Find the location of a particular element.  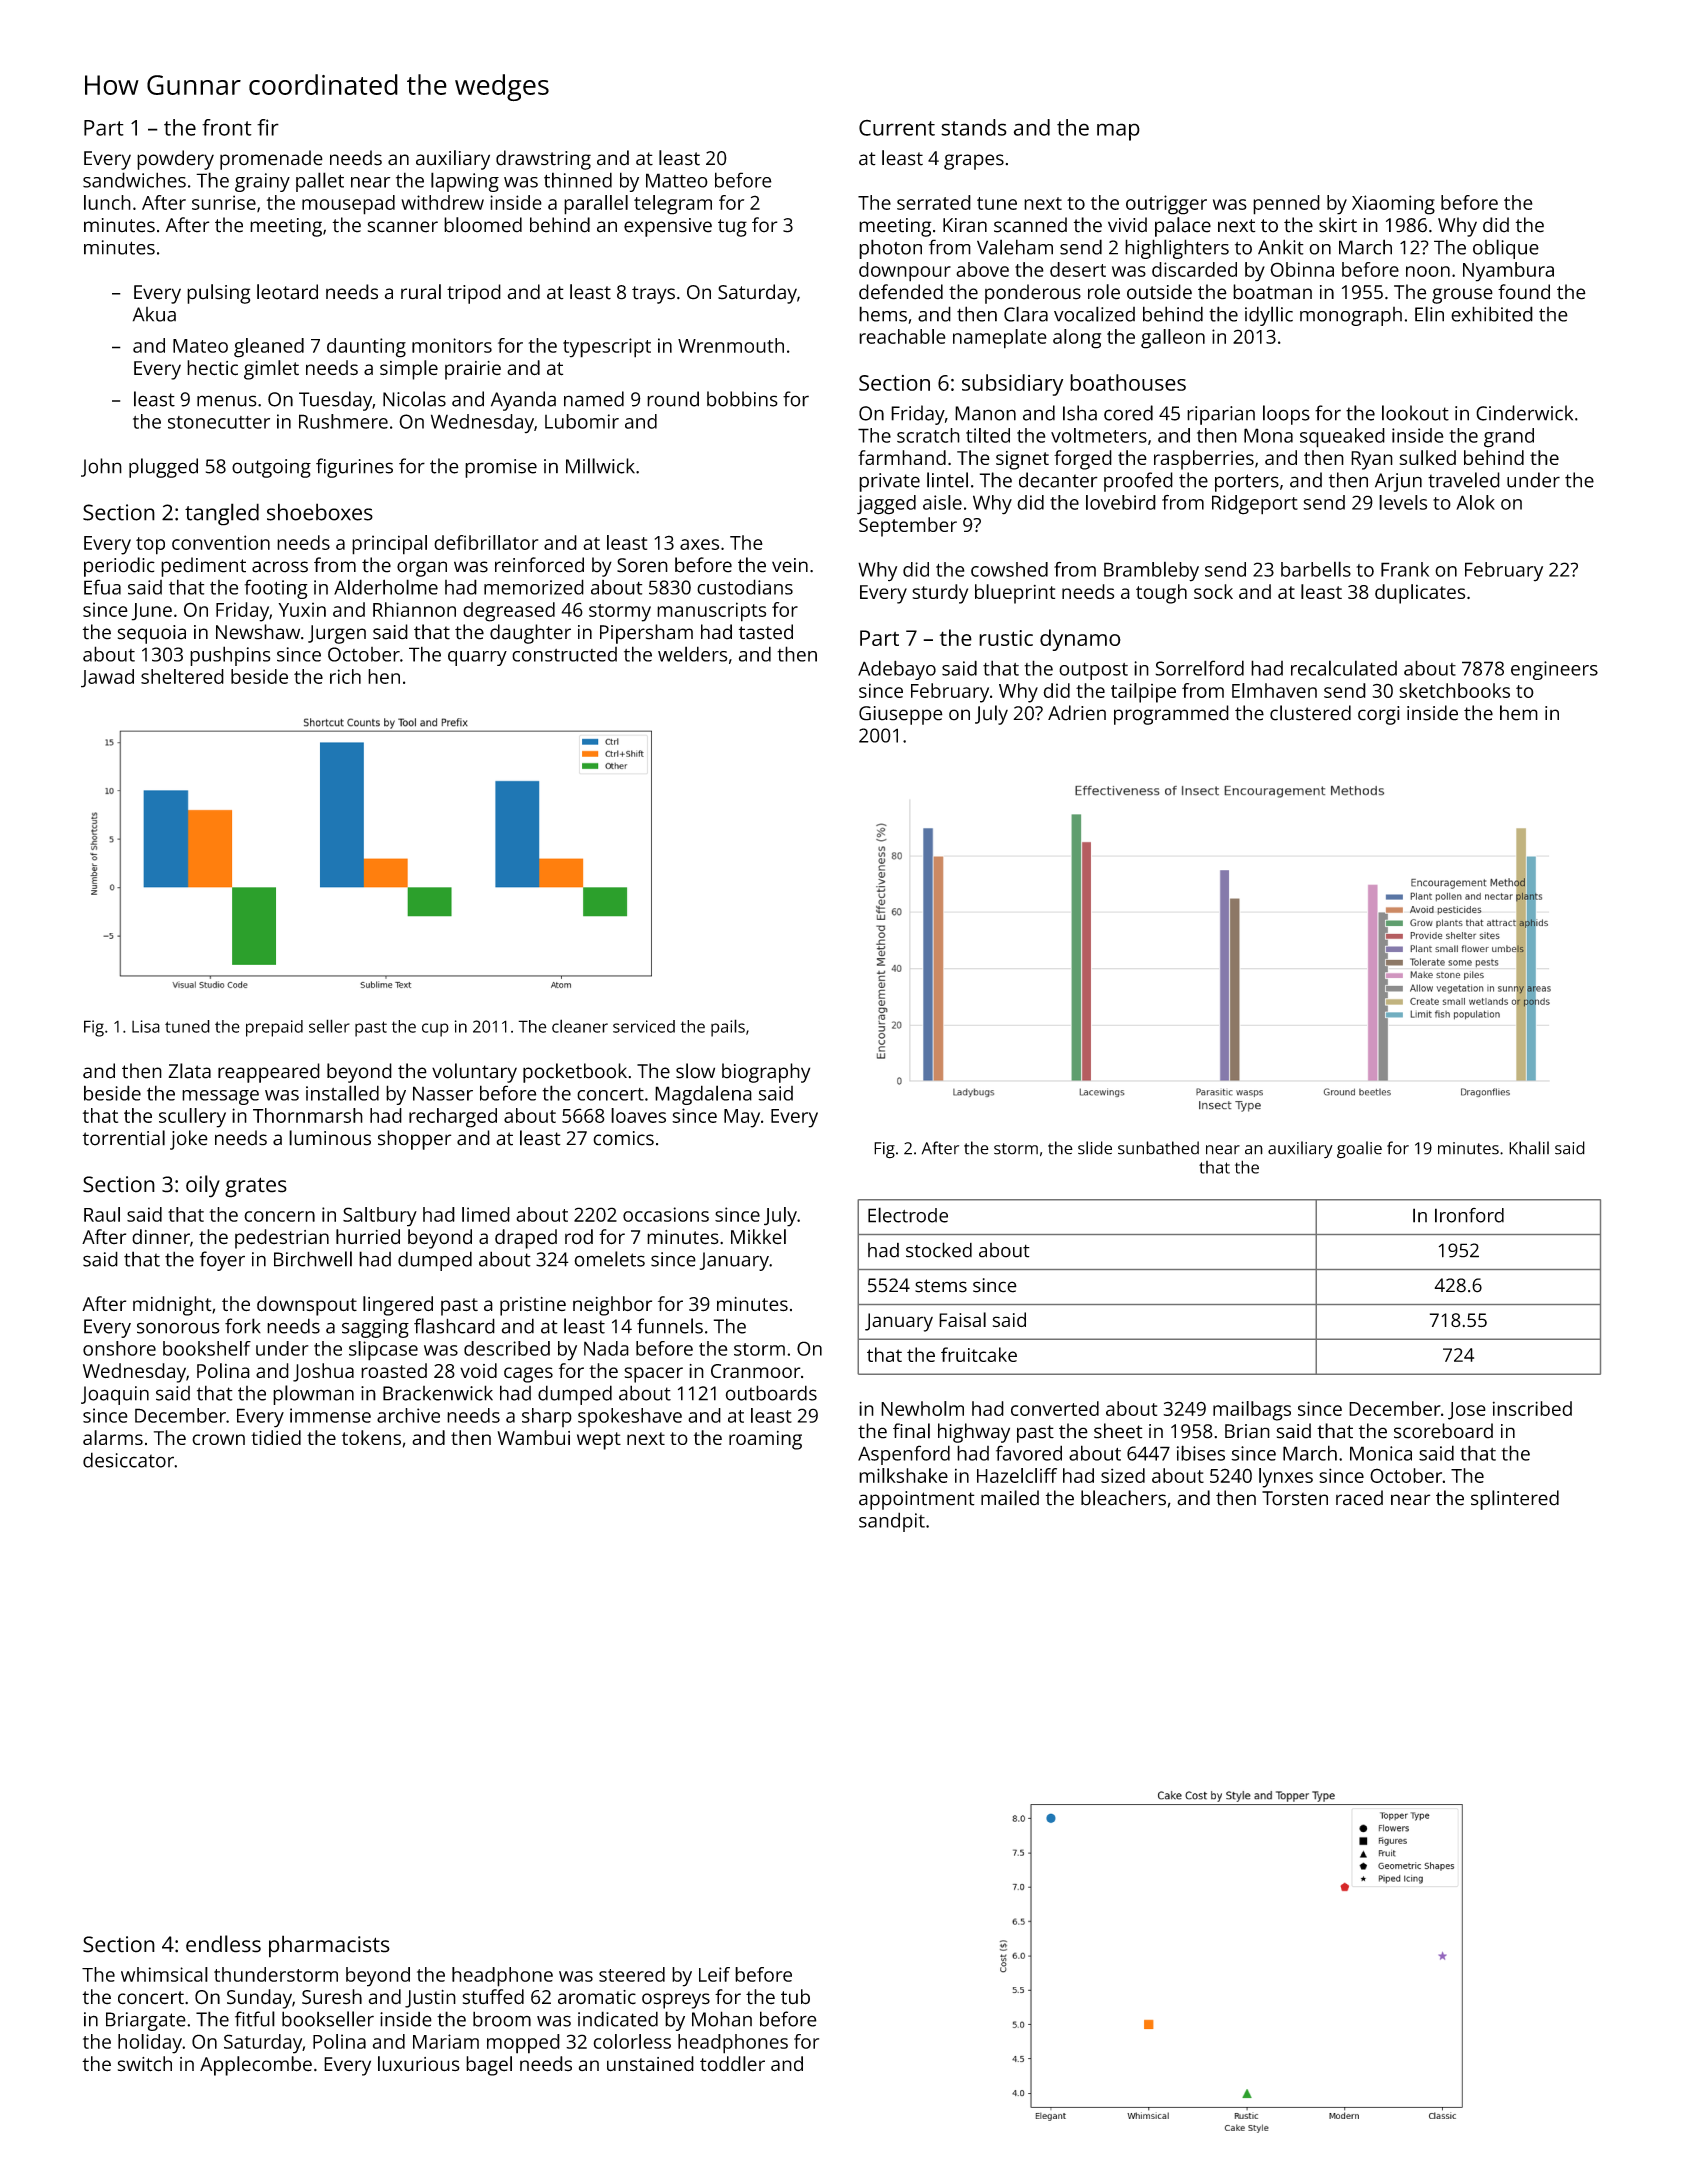

Cinderwick is located at coordinates (1524, 413).
